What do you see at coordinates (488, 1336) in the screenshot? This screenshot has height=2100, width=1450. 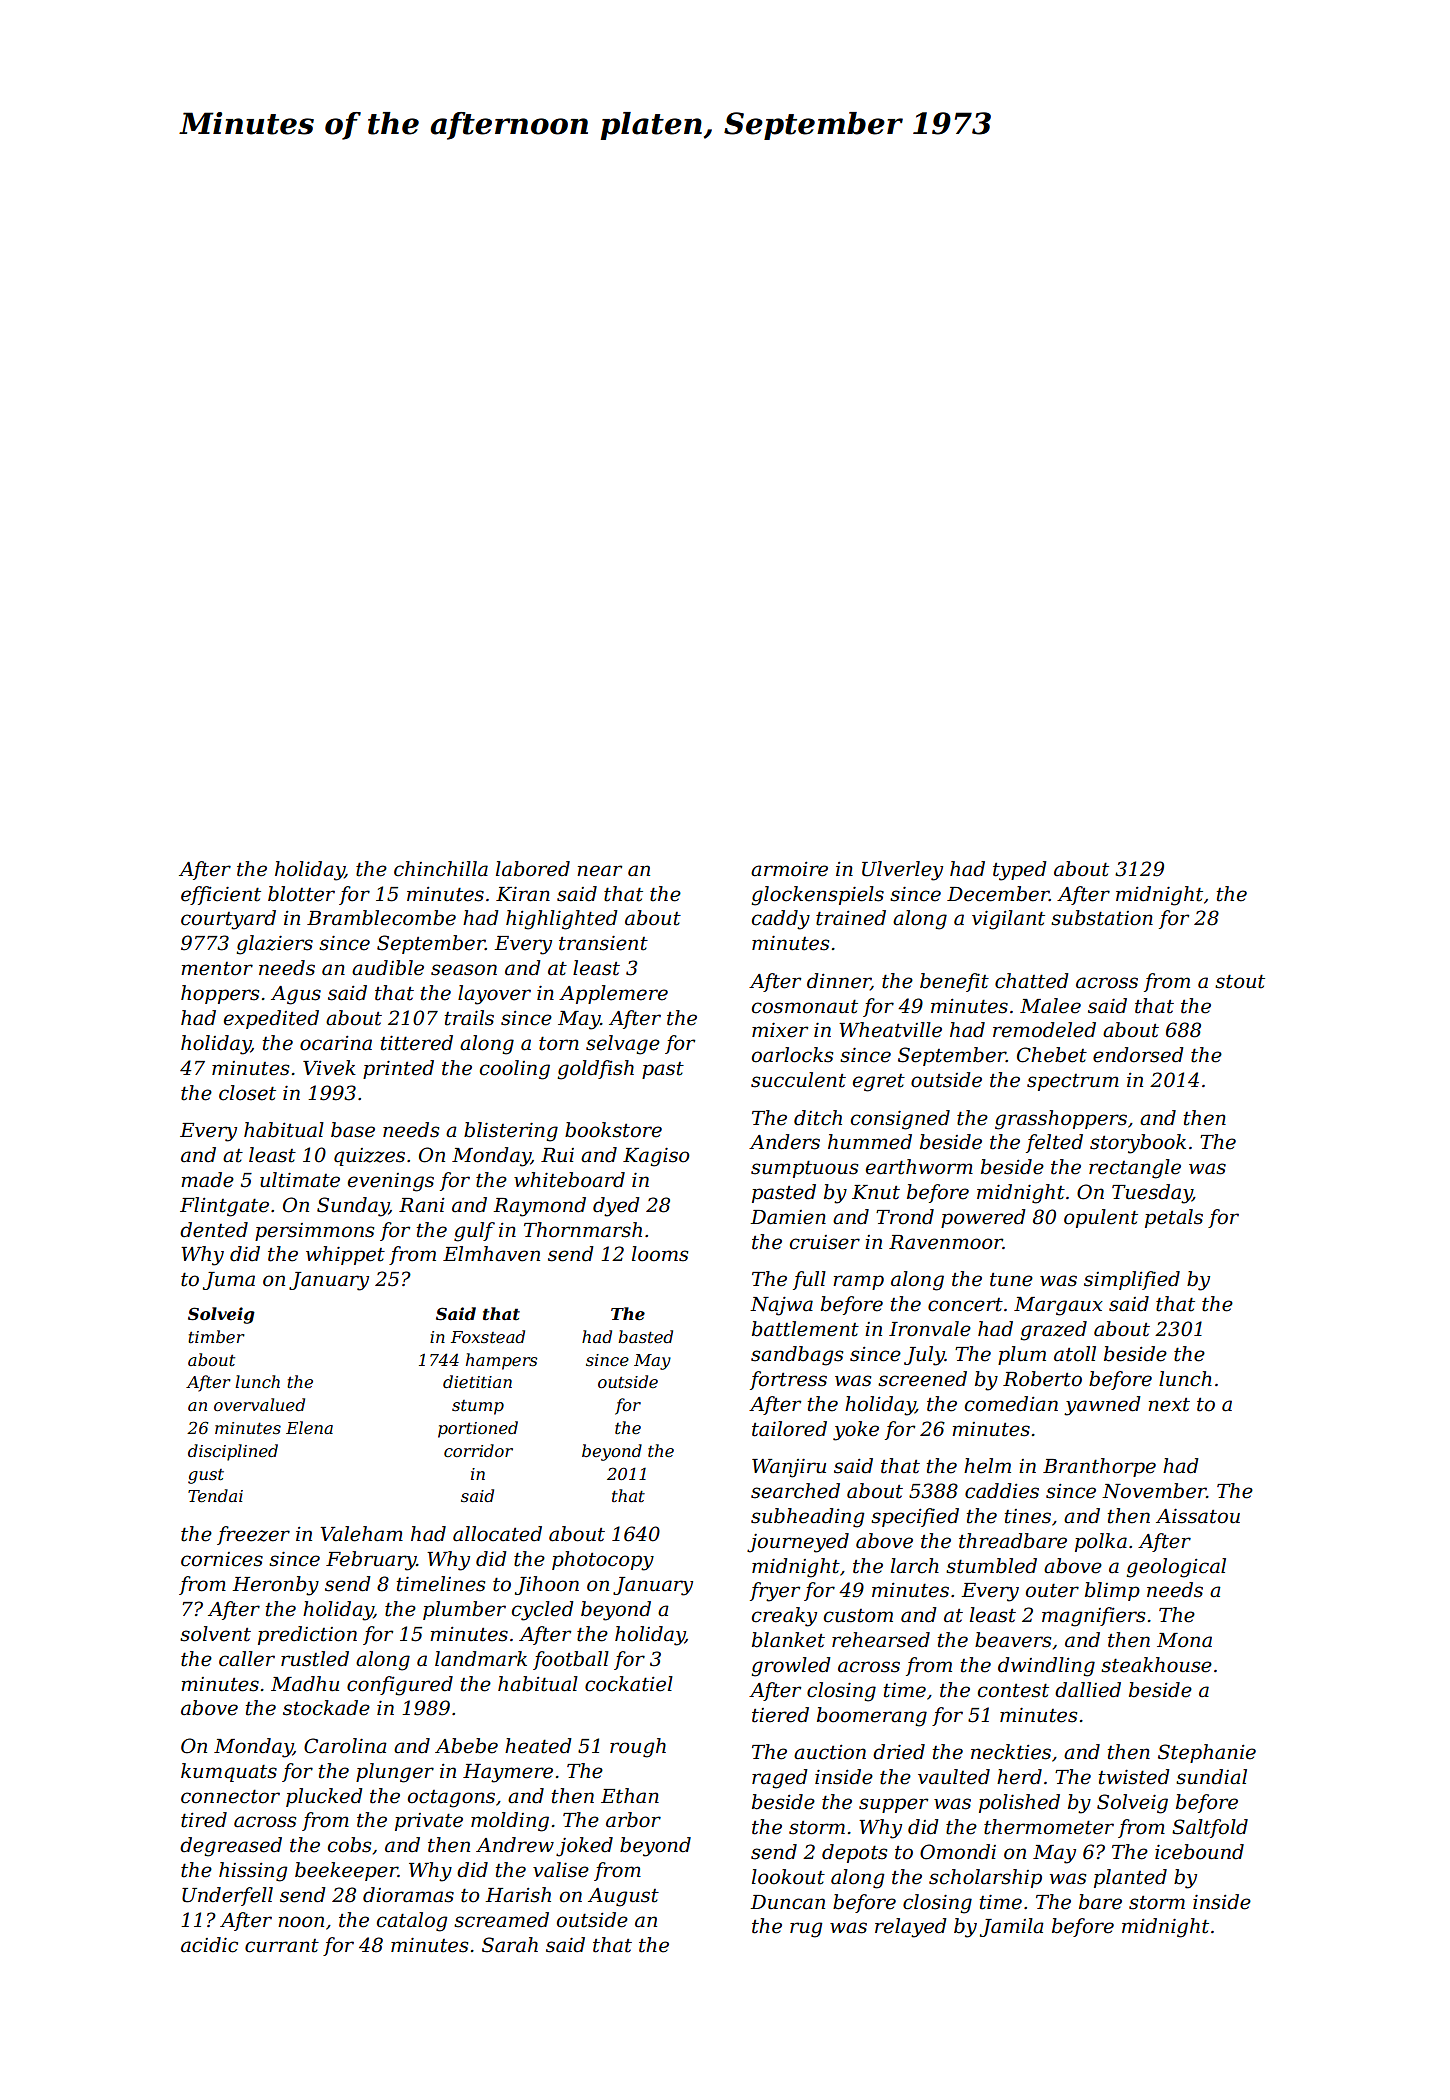 I see `Foxstead` at bounding box center [488, 1336].
